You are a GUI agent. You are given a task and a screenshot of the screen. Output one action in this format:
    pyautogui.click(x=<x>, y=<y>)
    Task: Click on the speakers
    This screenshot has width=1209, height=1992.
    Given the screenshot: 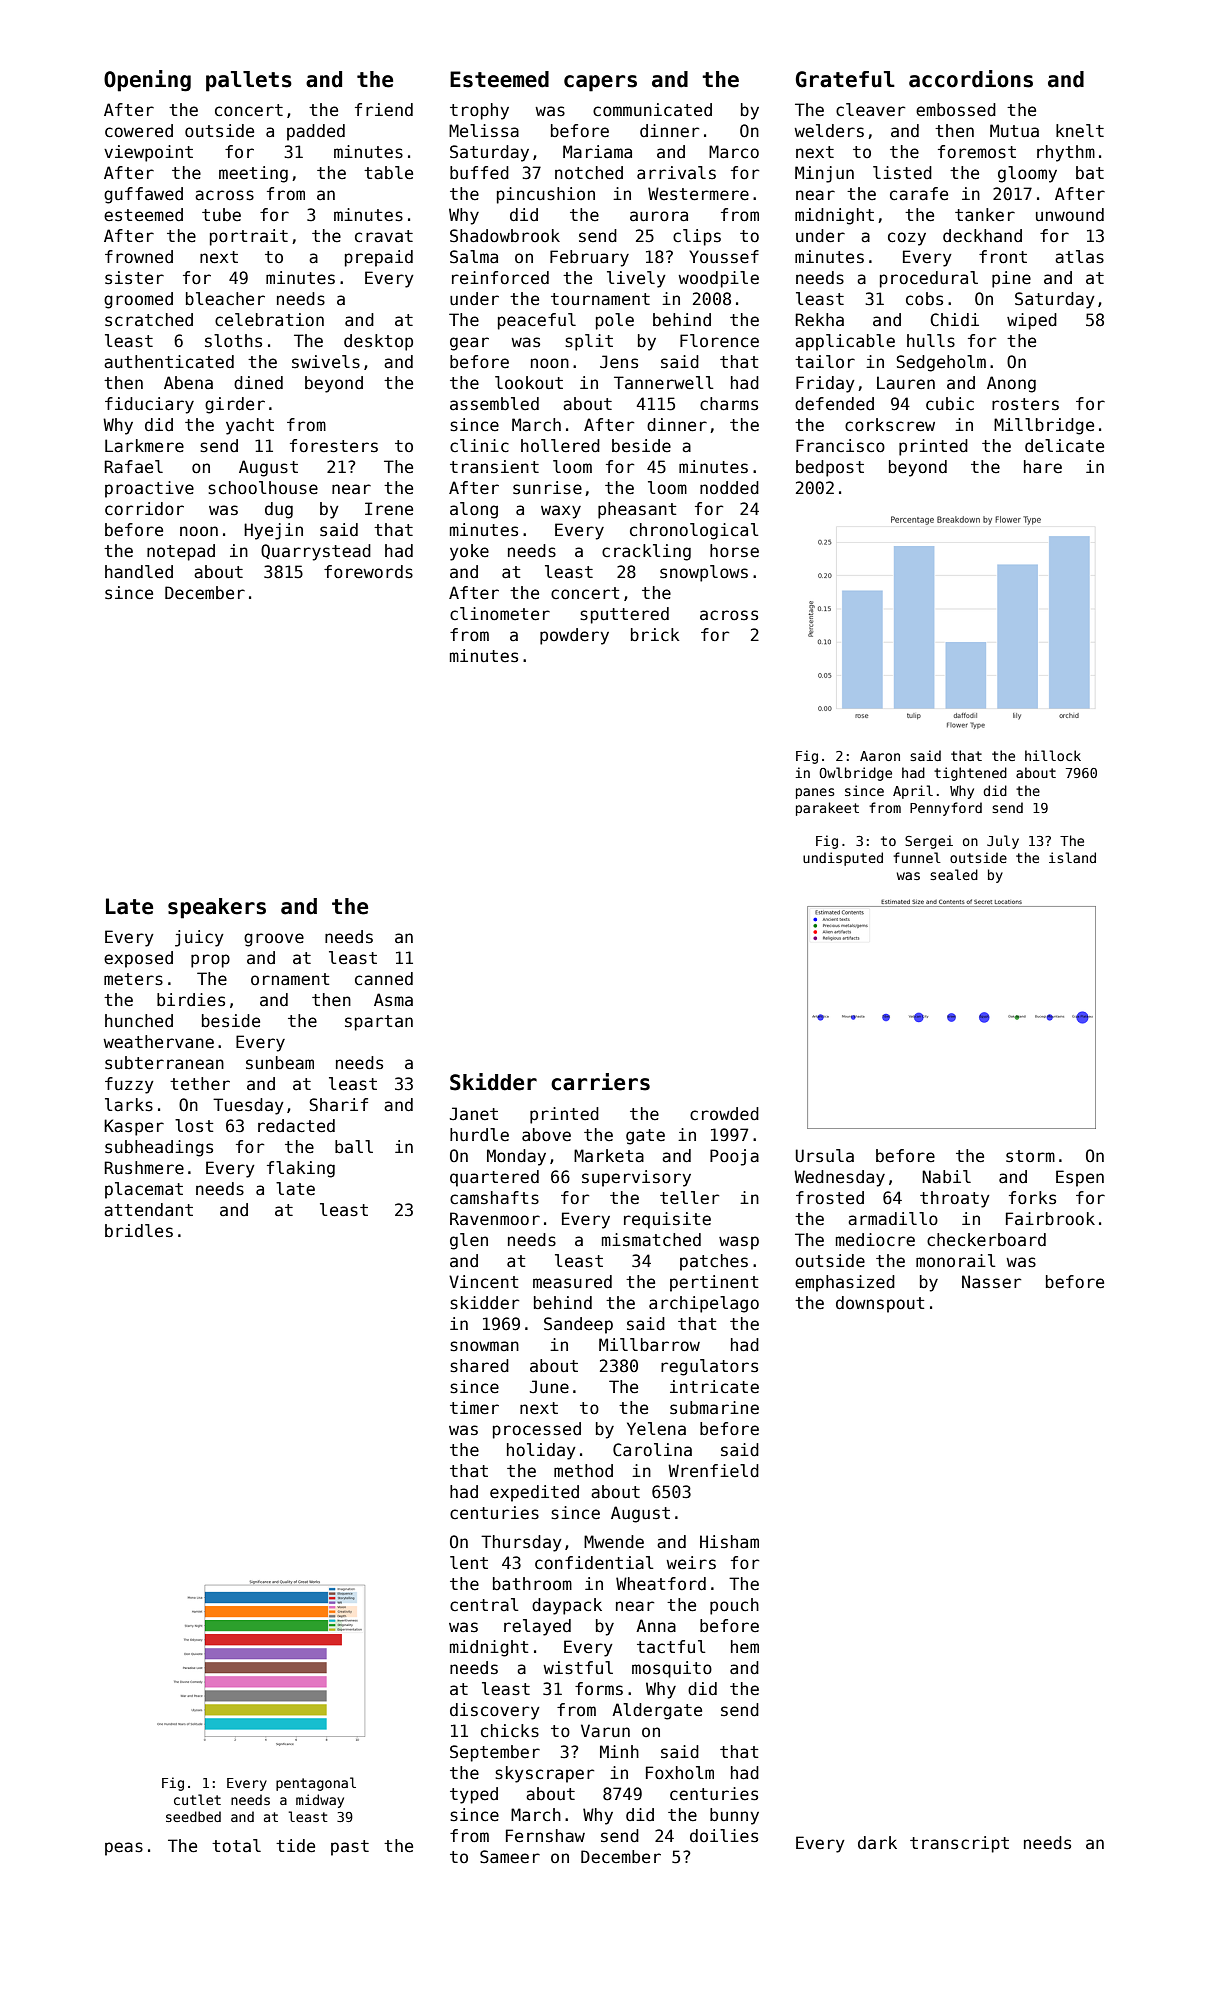 What is the action you would take?
    pyautogui.click(x=217, y=908)
